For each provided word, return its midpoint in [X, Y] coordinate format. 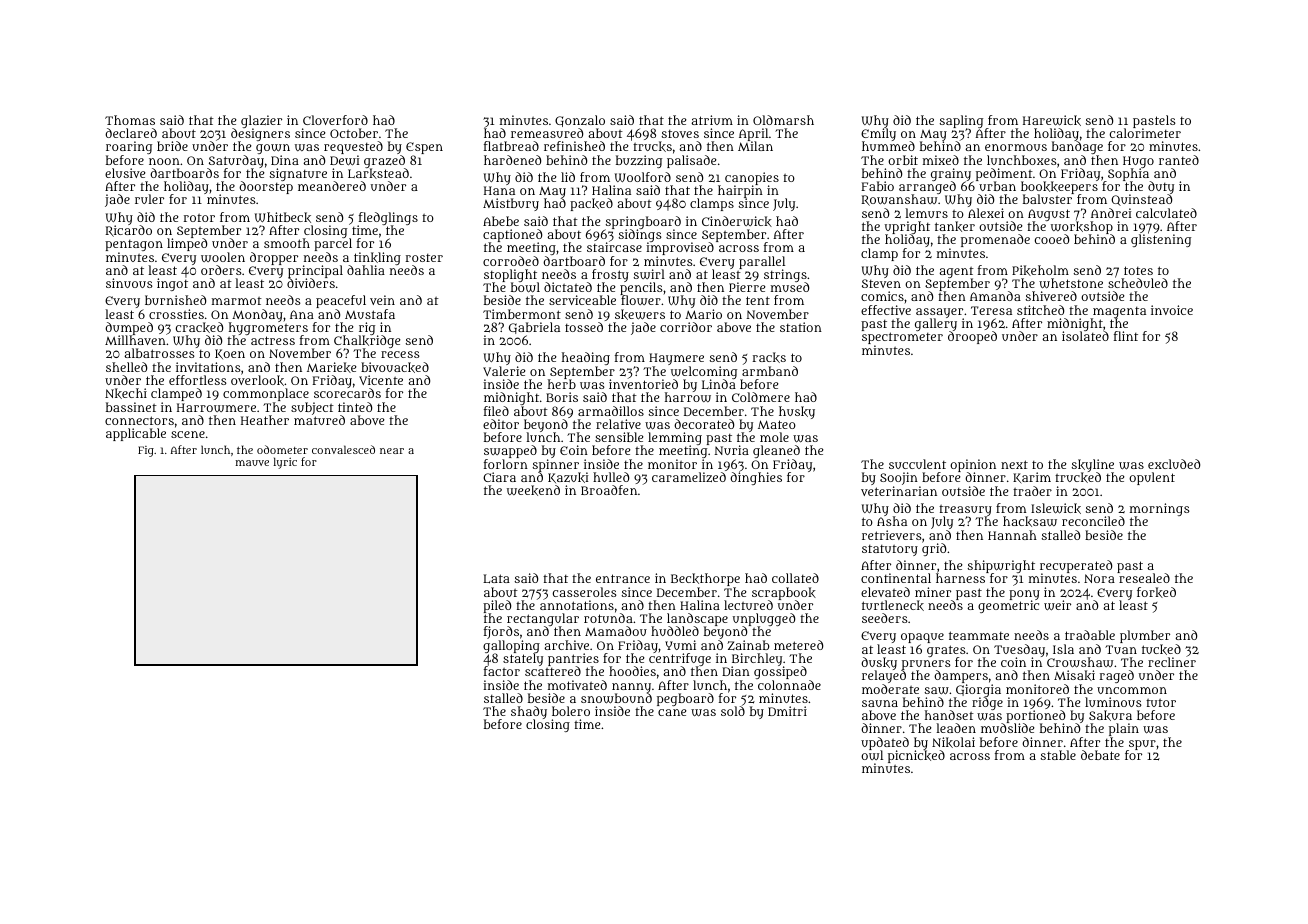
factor [502, 671]
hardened [512, 160]
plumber [1145, 636]
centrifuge [680, 660]
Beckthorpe [705, 579]
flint [1126, 336]
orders [221, 270]
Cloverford [335, 120]
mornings [1160, 510]
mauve [252, 463]
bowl [525, 288]
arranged [928, 188]
